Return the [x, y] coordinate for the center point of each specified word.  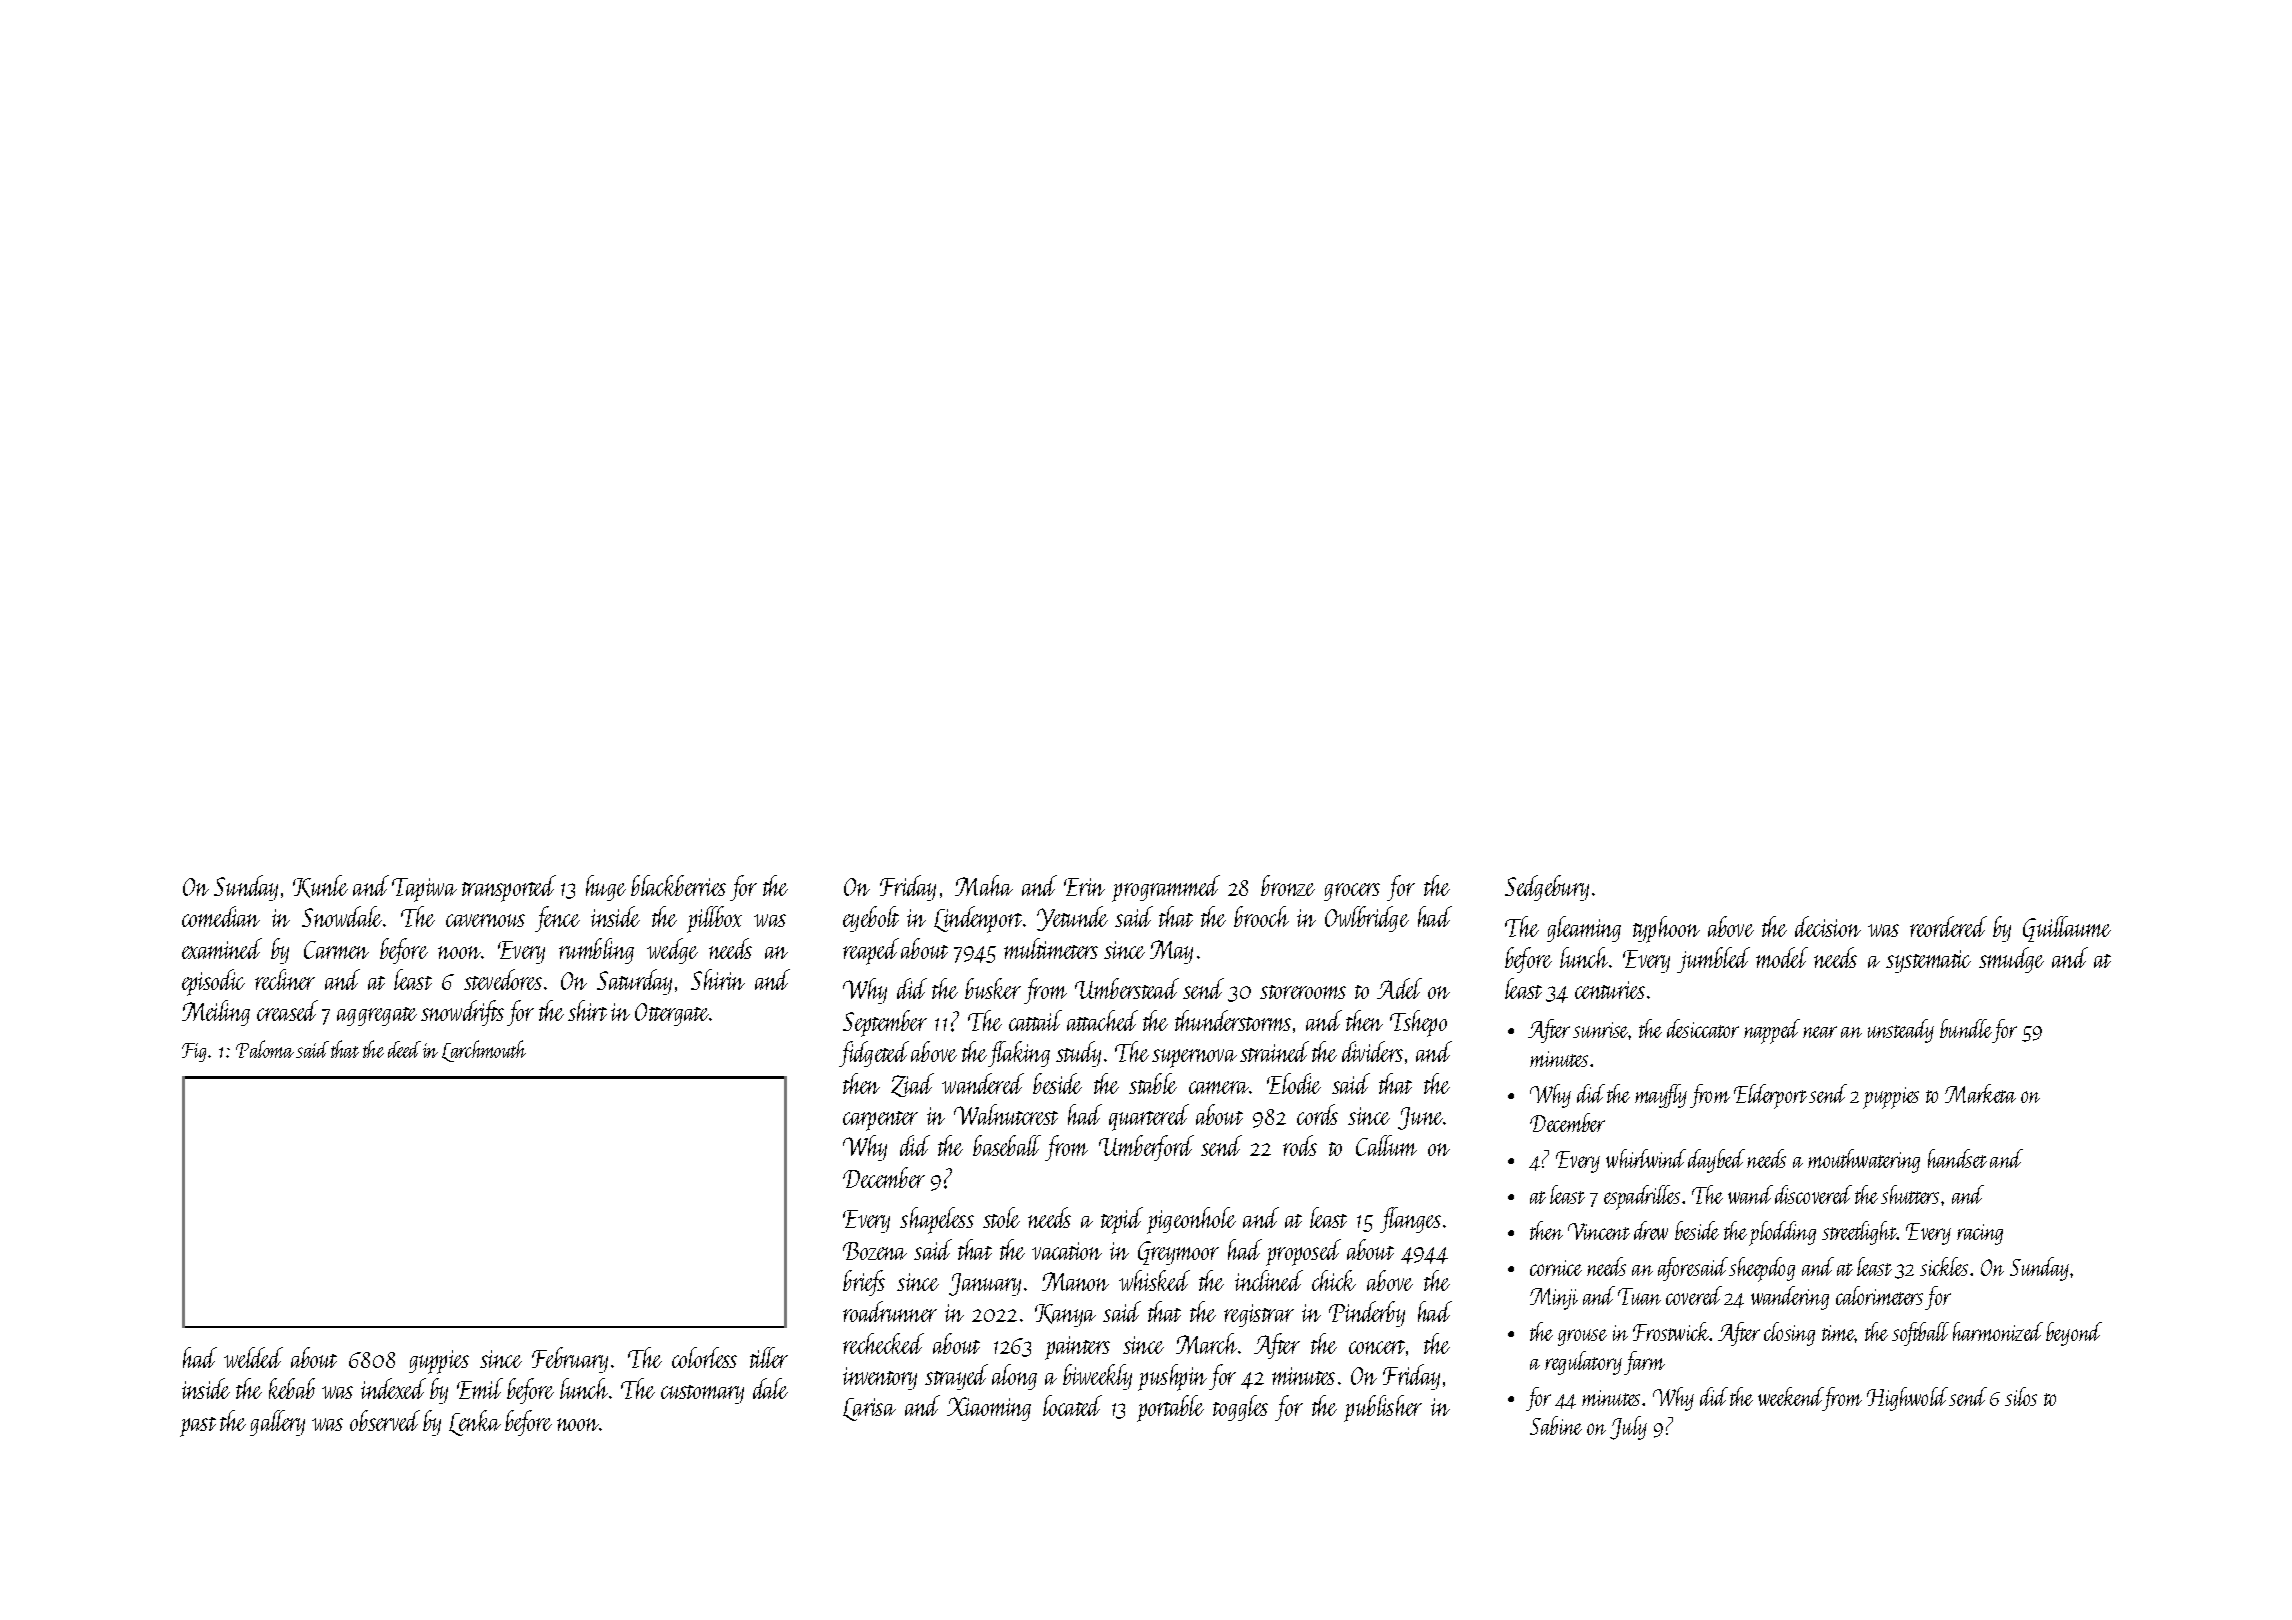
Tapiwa [424, 890]
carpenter [880, 1121]
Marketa [1980, 1093]
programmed [1166, 888]
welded [253, 1357]
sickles [1944, 1266]
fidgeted [874, 1054]
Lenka [475, 1423]
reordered [1948, 926]
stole [1001, 1217]
